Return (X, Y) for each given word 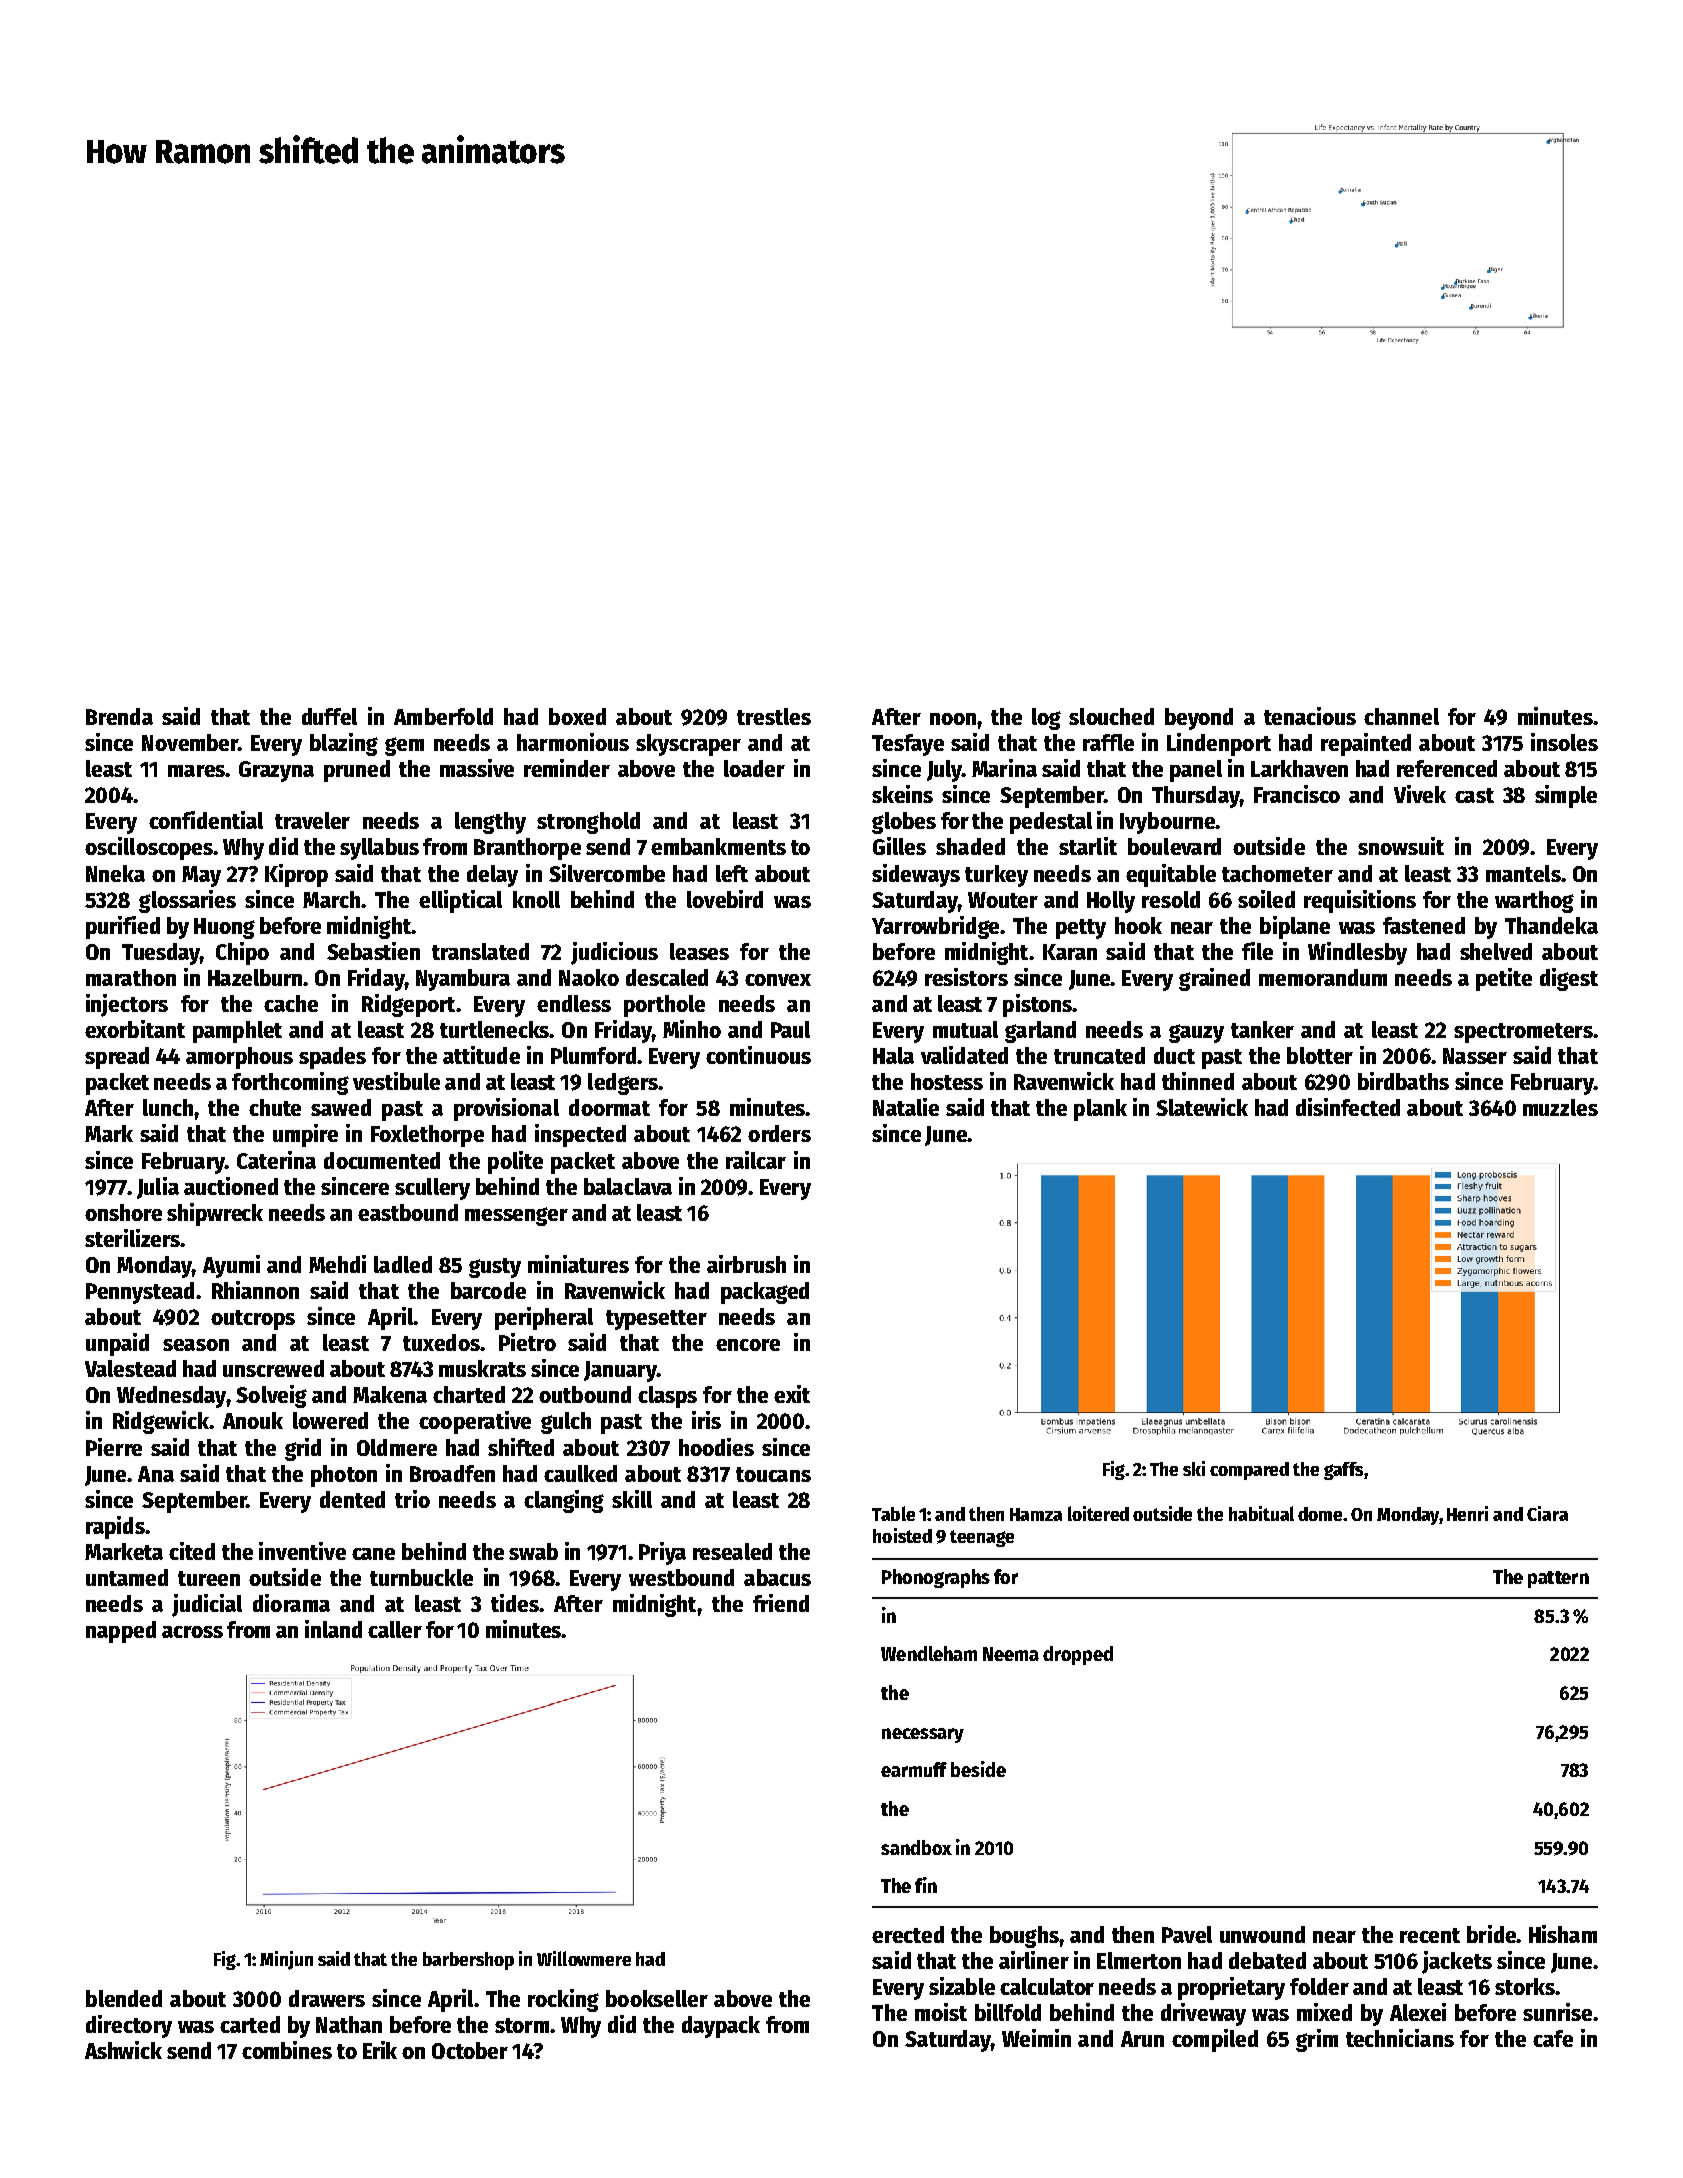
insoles (1564, 742)
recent (1430, 1935)
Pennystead (140, 1293)
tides (515, 1603)
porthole (664, 1006)
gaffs (1343, 1471)
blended (124, 1998)
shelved (1496, 951)
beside (978, 1769)
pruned (357, 771)
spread (117, 1058)
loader (754, 768)
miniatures (578, 1264)
